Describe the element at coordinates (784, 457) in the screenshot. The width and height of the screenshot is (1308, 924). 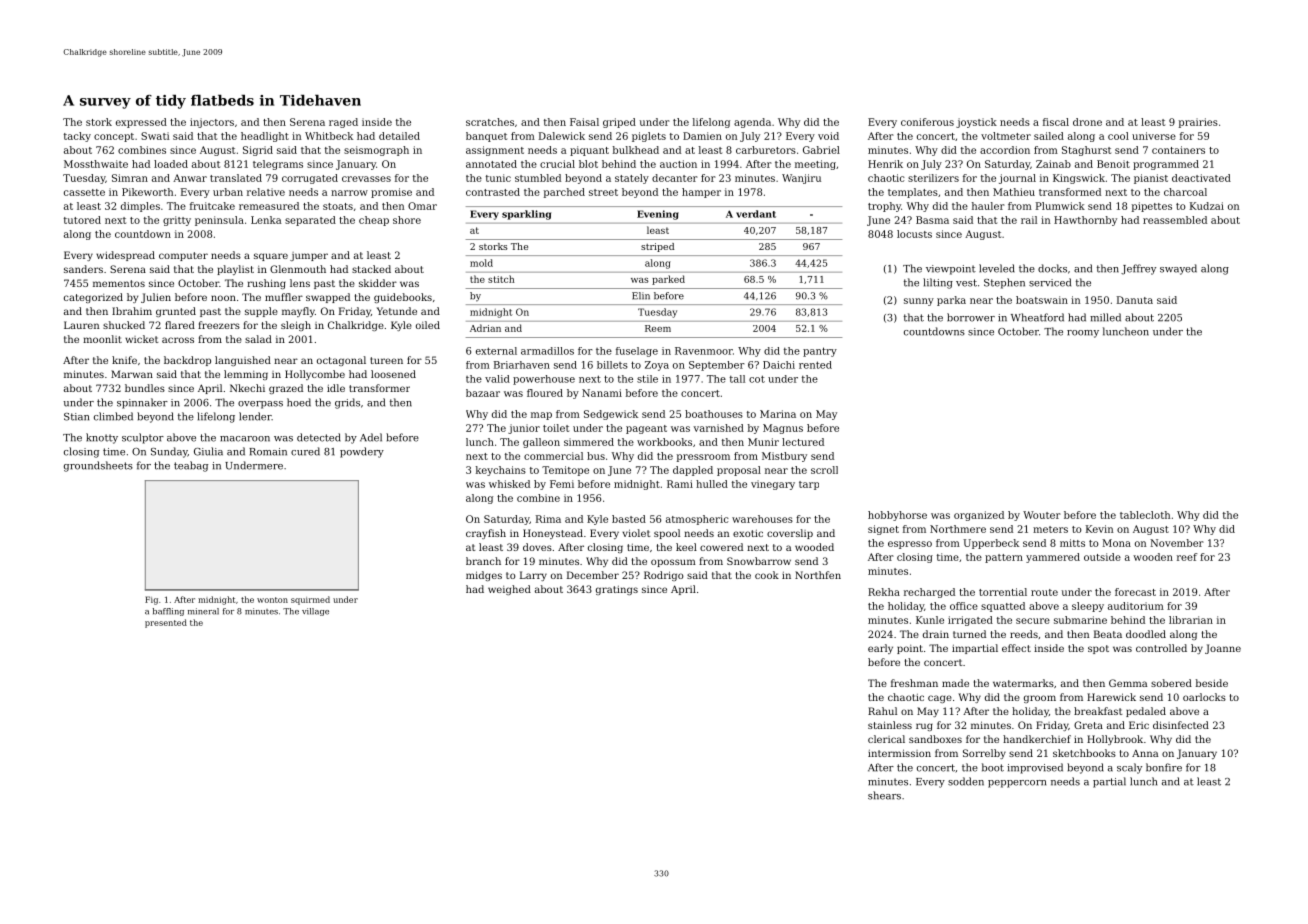
I see `Mistbury` at that location.
